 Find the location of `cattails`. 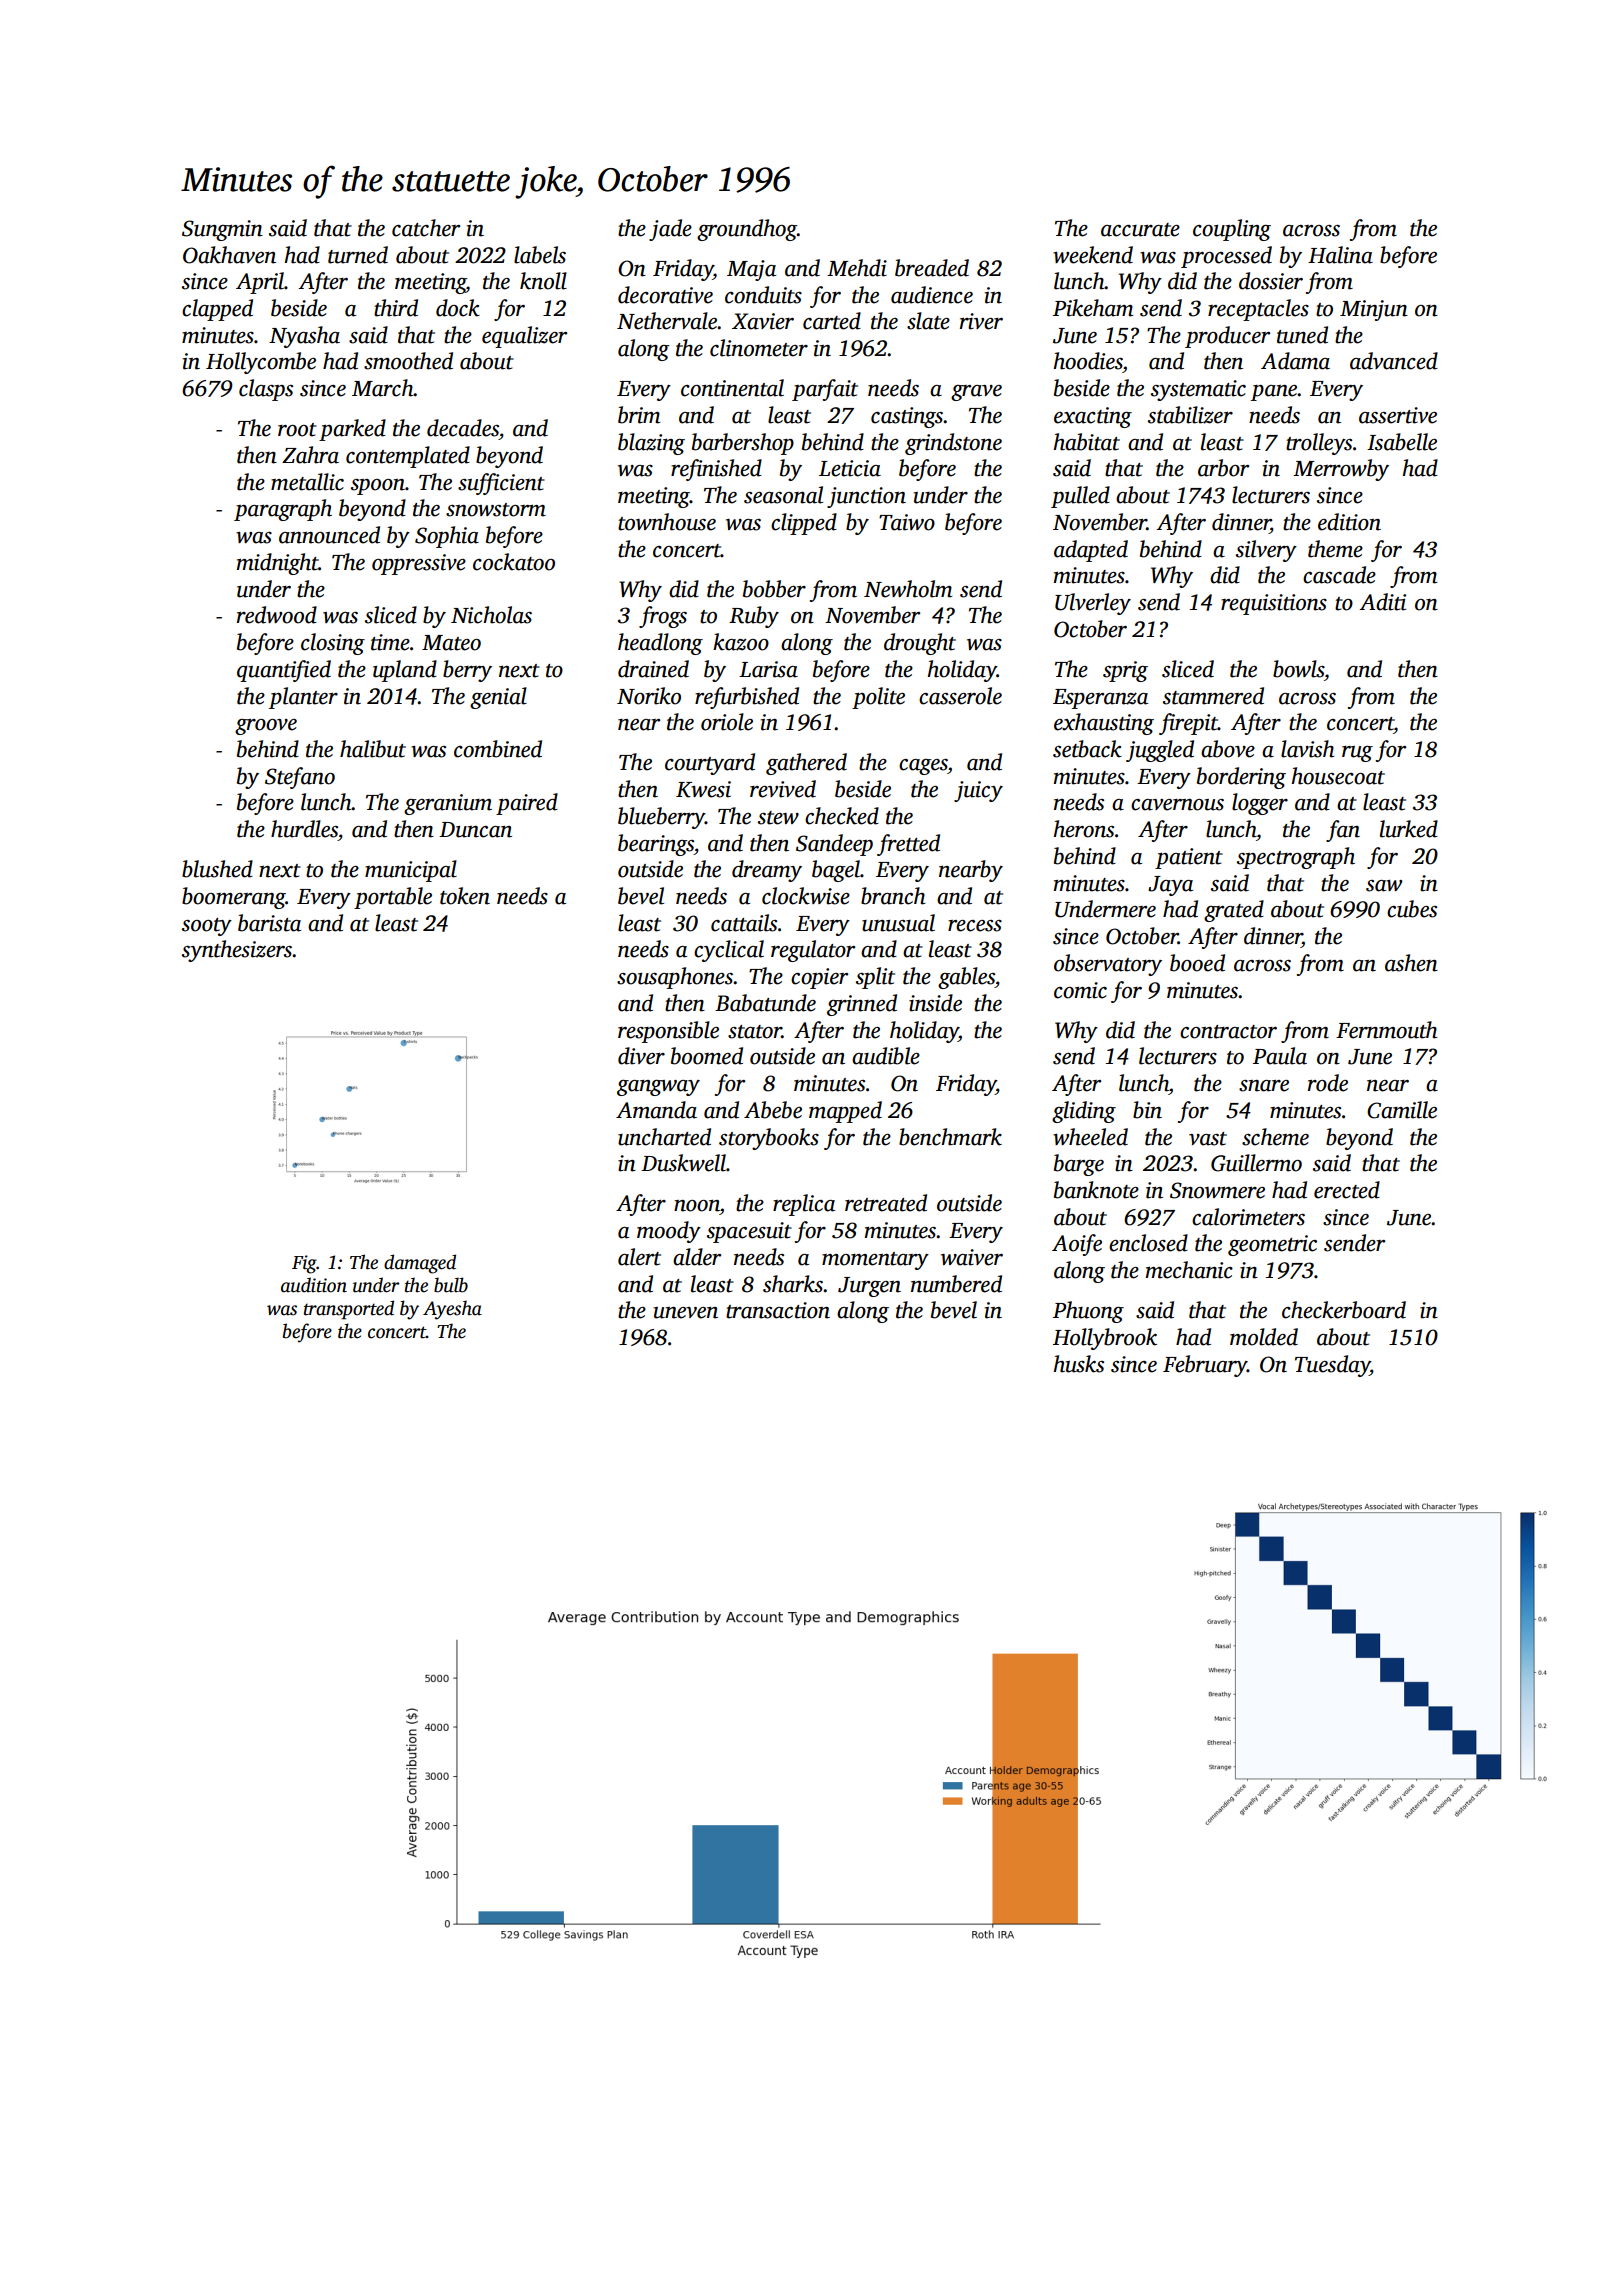

cattails is located at coordinates (744, 923).
